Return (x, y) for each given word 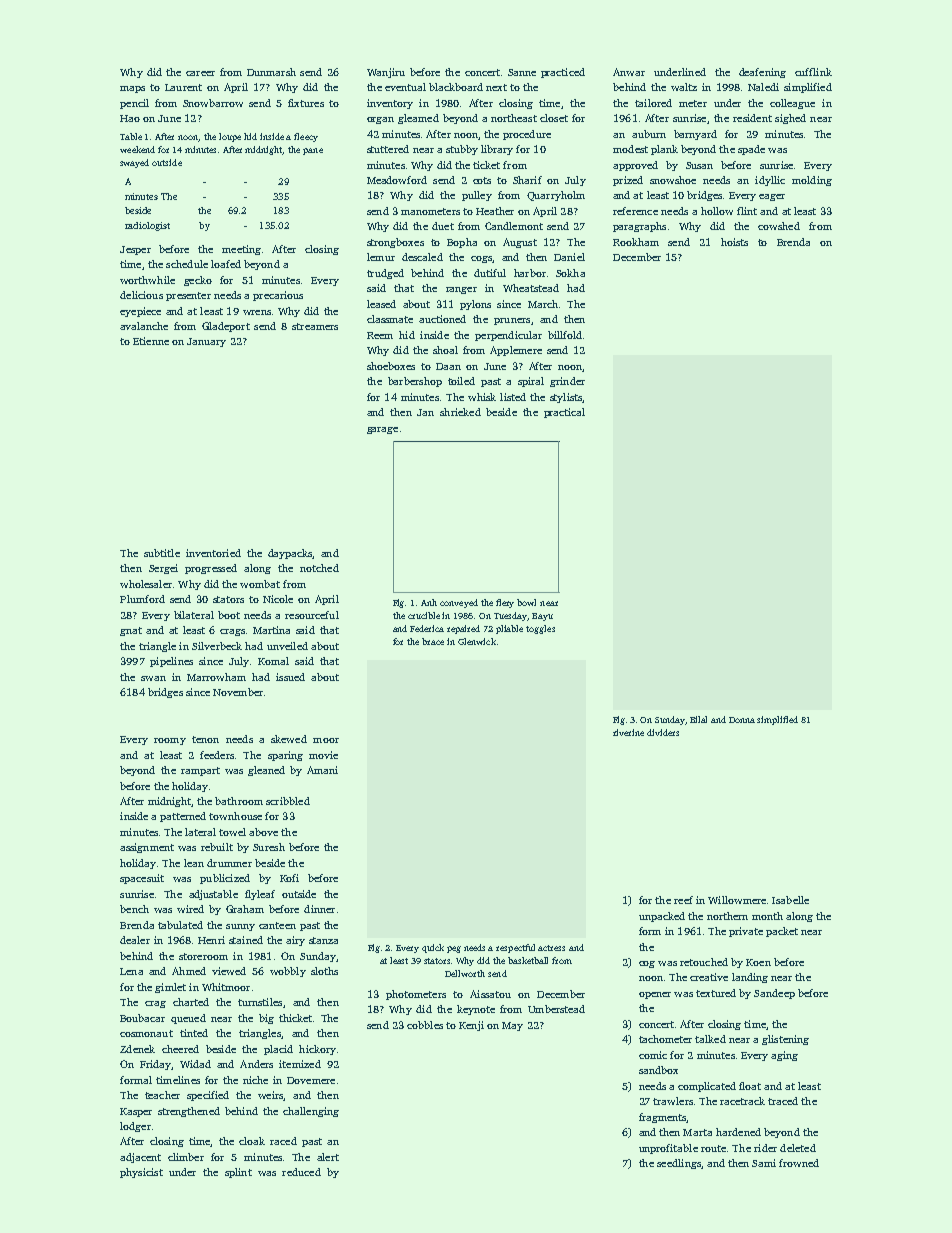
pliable (509, 629)
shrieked (460, 412)
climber (186, 1157)
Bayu (542, 617)
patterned (183, 817)
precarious (278, 296)
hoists (734, 242)
